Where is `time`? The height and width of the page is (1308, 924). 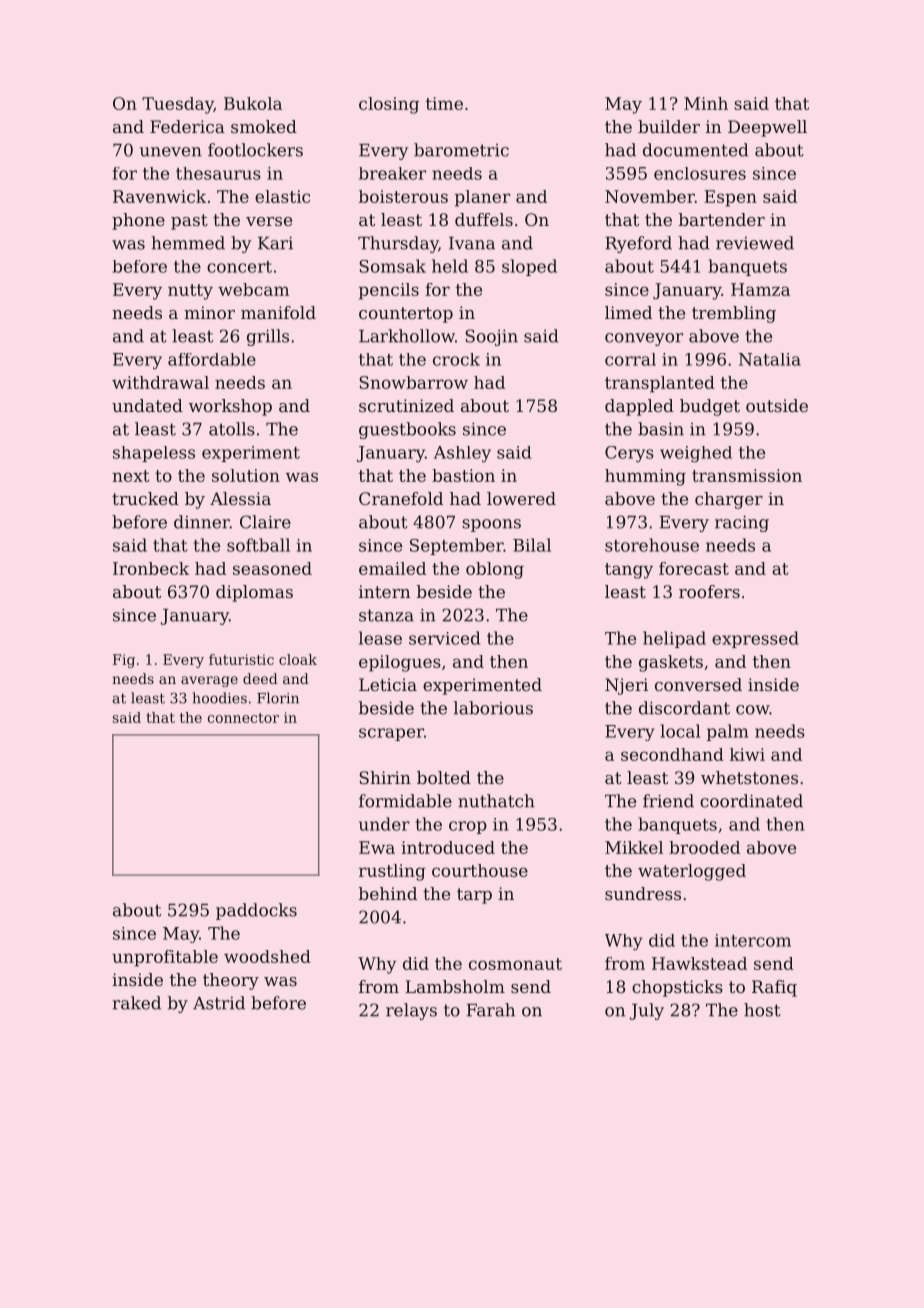
time is located at coordinates (444, 103).
